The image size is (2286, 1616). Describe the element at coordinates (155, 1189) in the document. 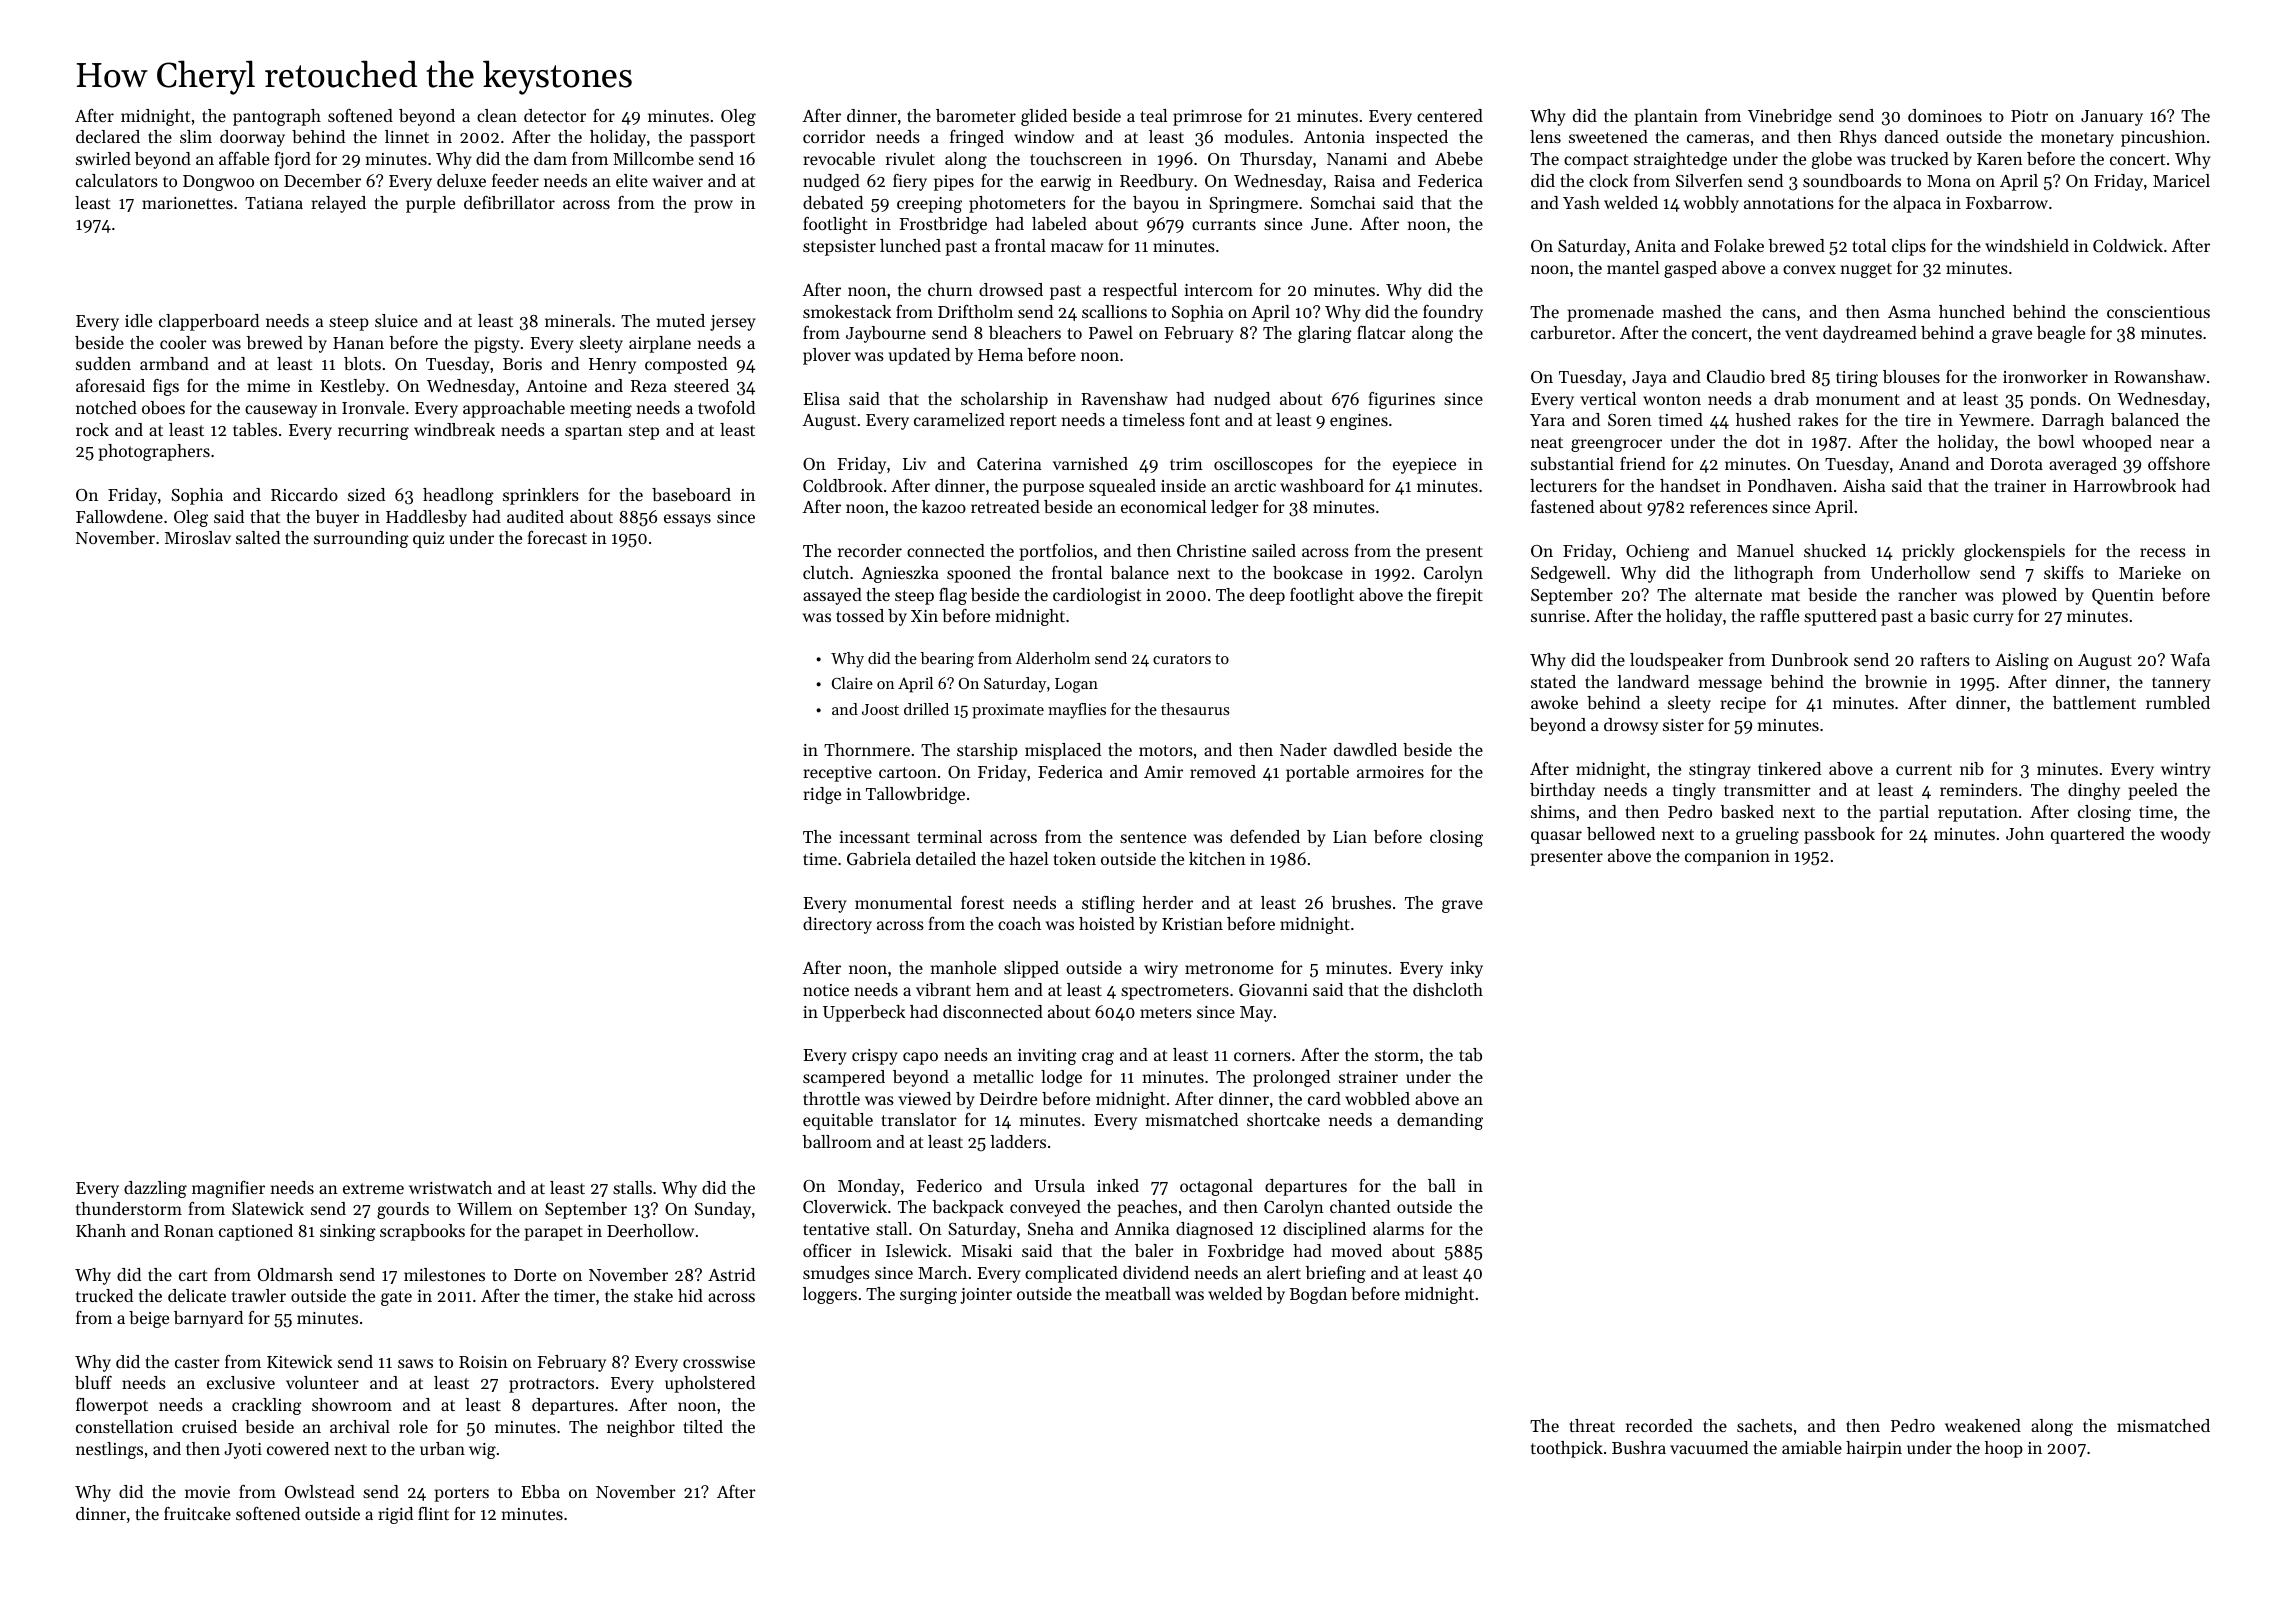

I see `dazzling` at that location.
